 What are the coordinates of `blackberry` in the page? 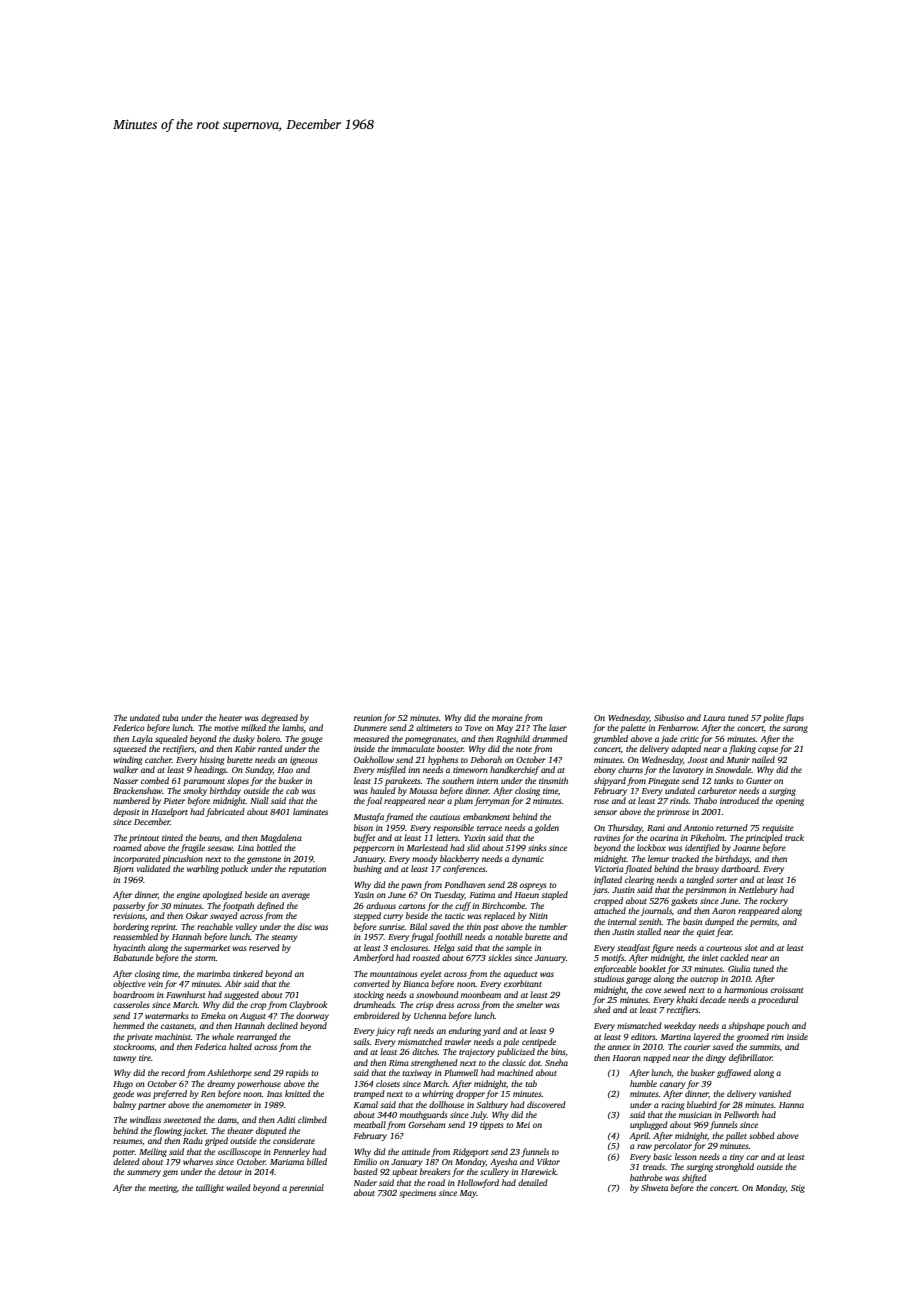 It's located at (459, 859).
